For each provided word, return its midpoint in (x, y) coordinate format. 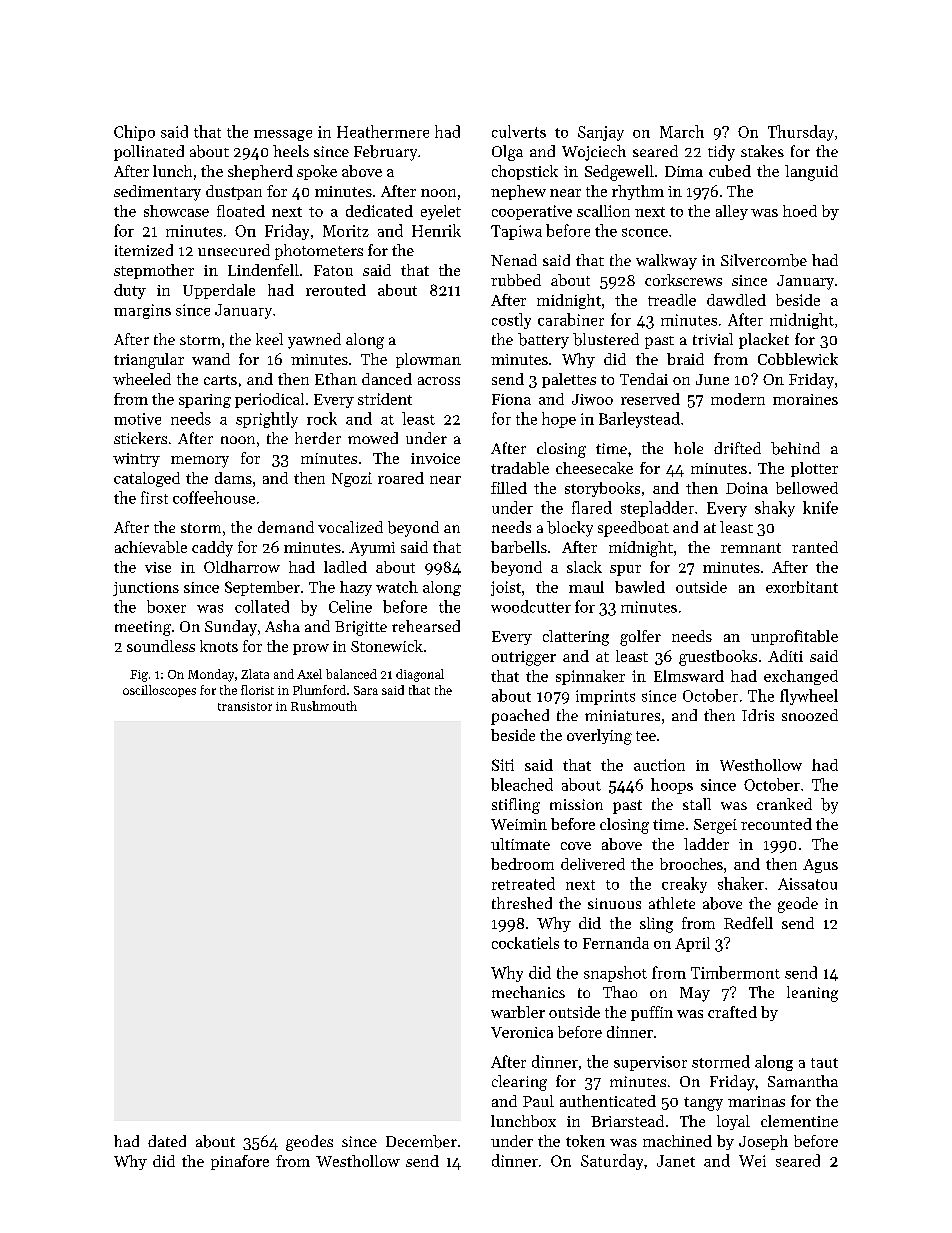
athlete (672, 903)
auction (659, 765)
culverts (519, 131)
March (682, 131)
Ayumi (372, 549)
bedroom (522, 864)
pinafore (240, 1162)
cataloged (147, 479)
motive (137, 419)
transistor (245, 706)
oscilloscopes (159, 691)
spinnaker (590, 677)
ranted (815, 547)
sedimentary (157, 193)
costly (511, 321)
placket (764, 341)
